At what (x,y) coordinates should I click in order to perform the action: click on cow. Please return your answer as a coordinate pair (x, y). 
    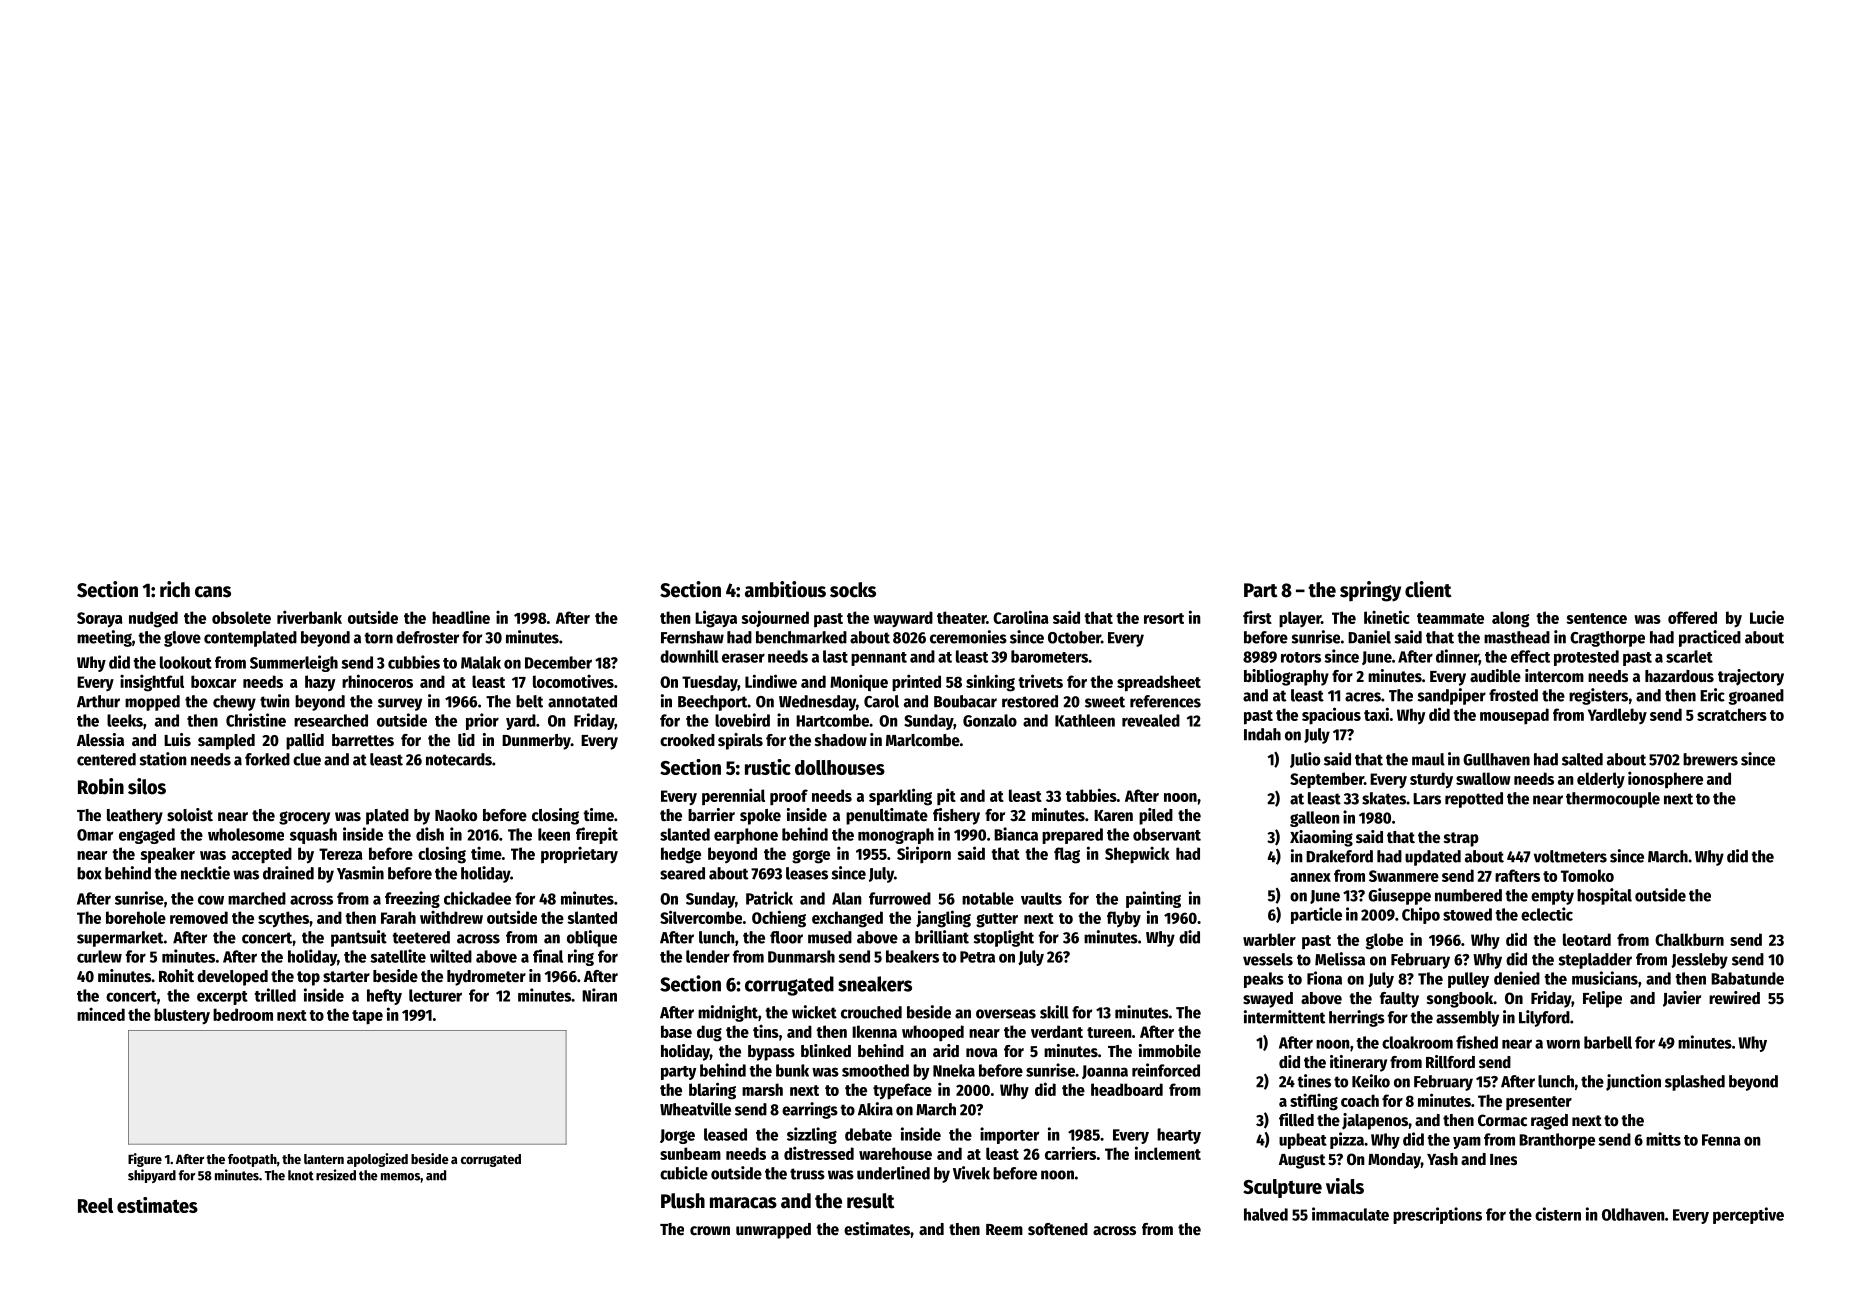
    Looking at the image, I should click on (211, 900).
